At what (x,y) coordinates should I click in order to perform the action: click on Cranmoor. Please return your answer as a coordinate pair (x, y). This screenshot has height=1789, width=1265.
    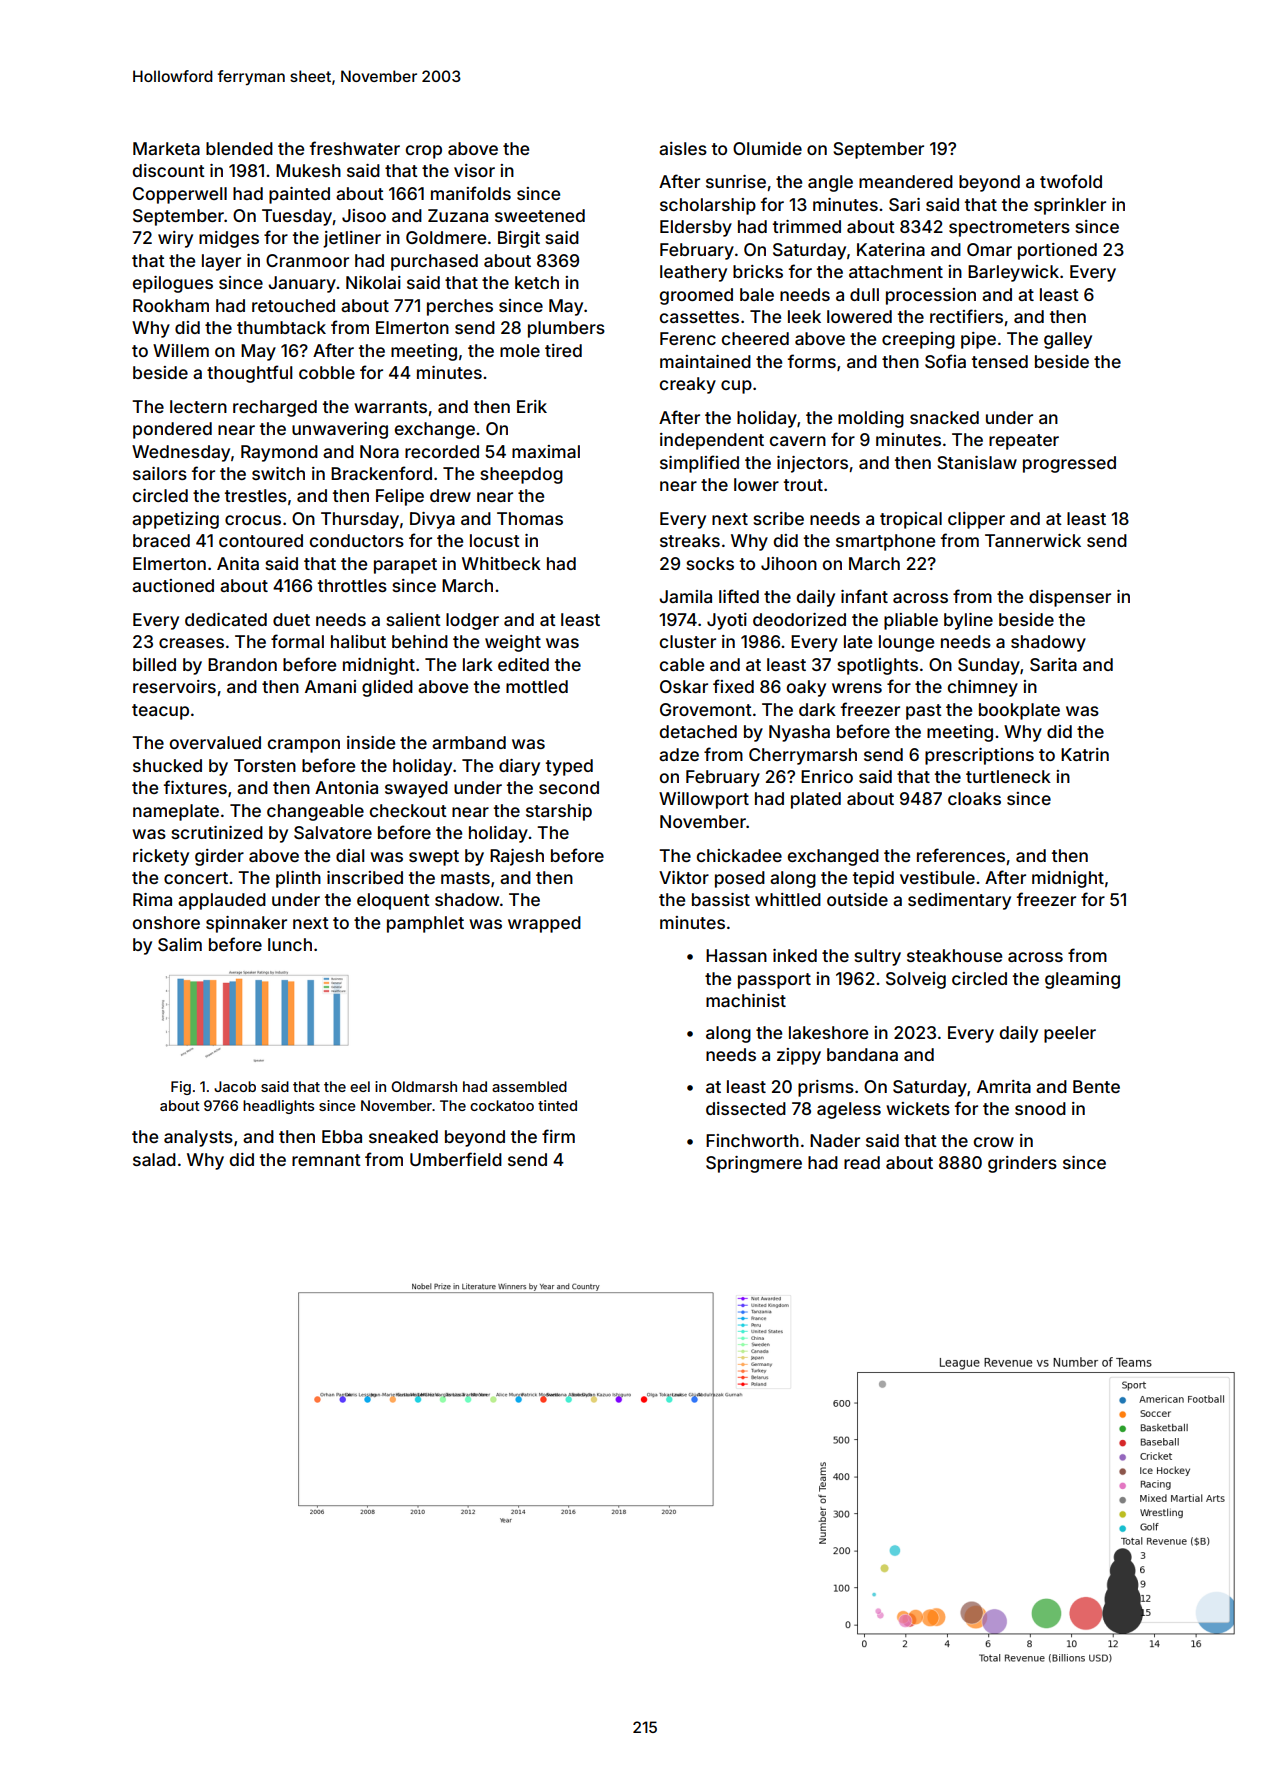
    Looking at the image, I should click on (307, 260).
